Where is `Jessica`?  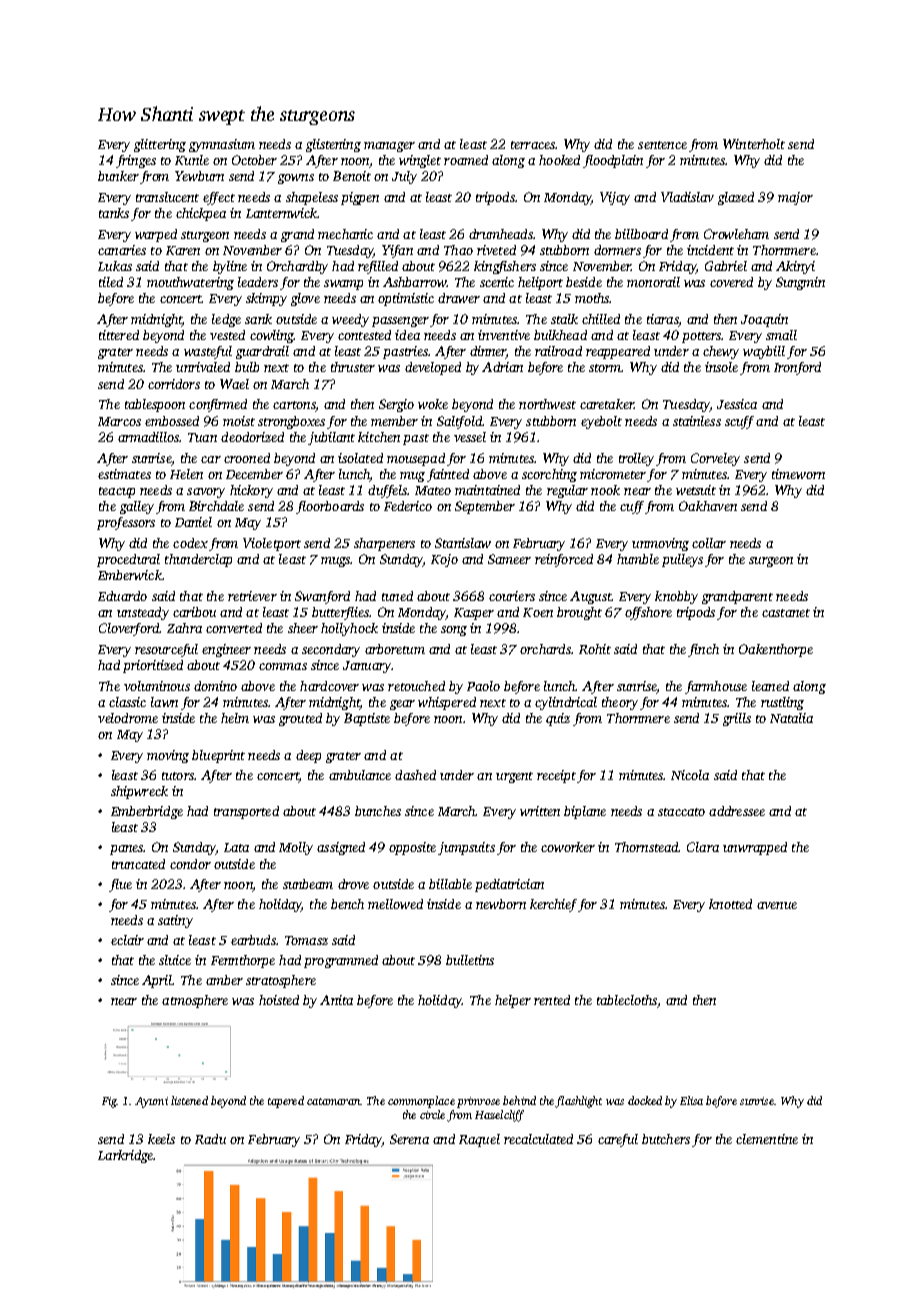
Jessica is located at coordinates (737, 404).
